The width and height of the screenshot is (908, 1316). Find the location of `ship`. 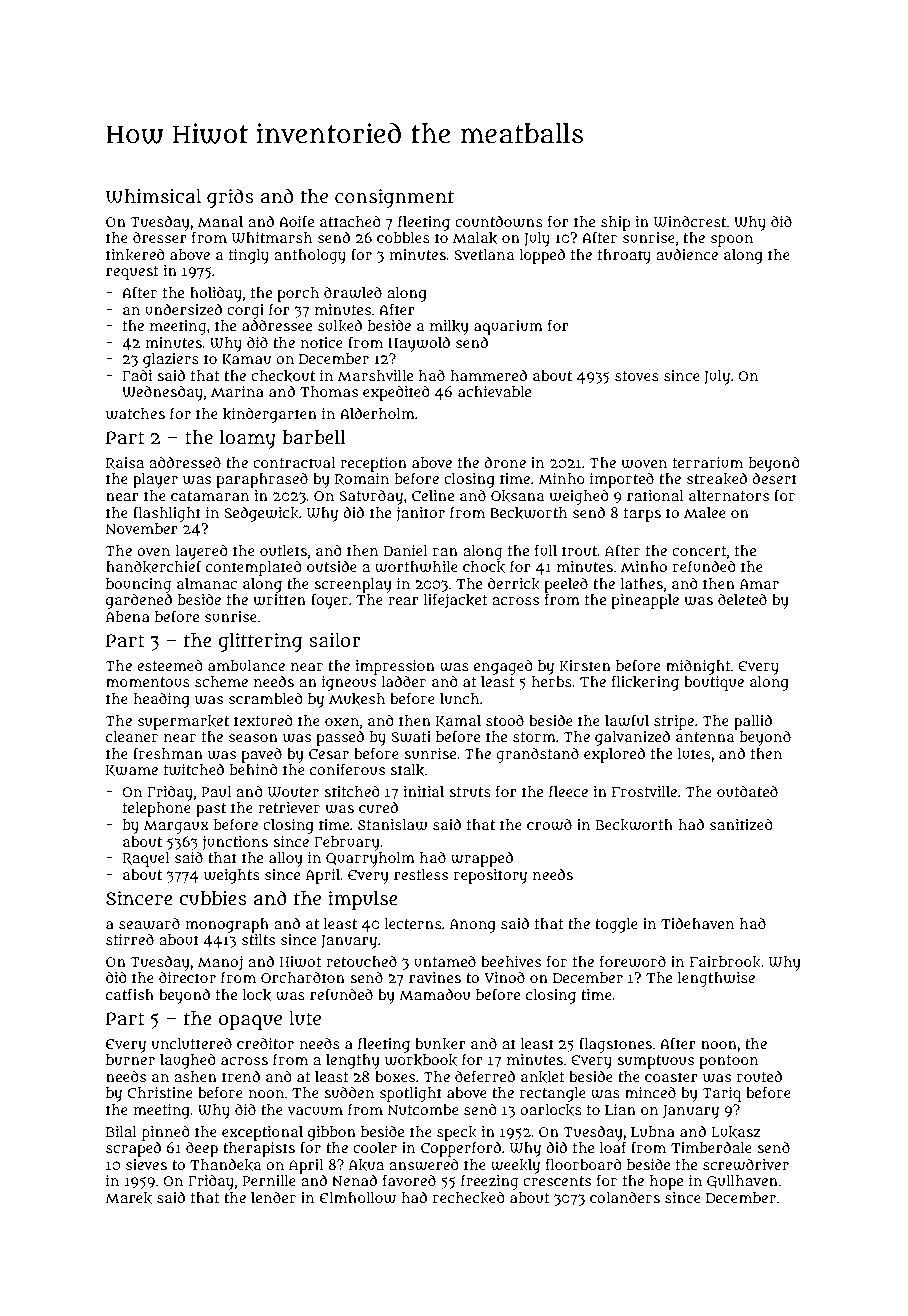

ship is located at coordinates (615, 223).
